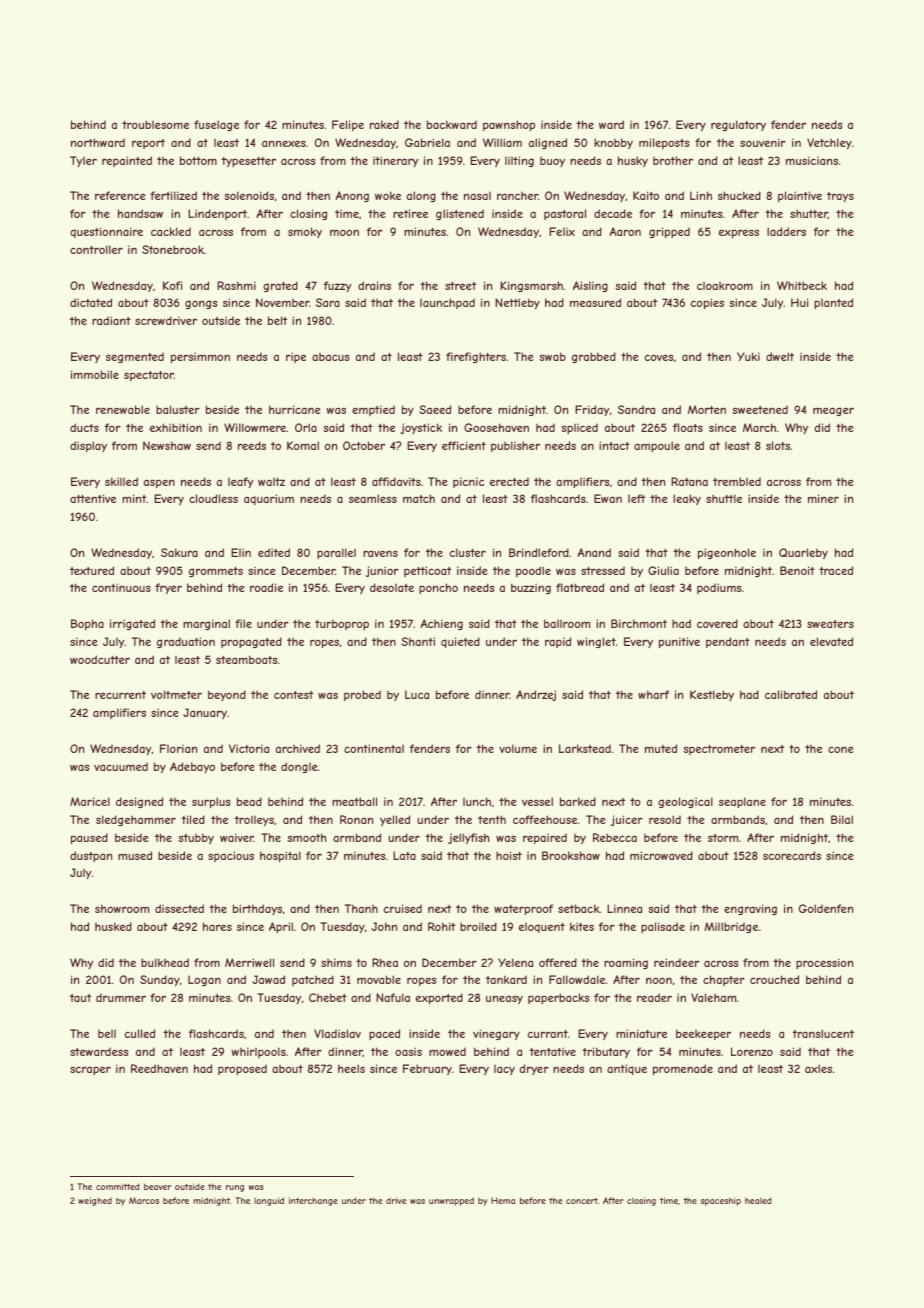 This screenshot has height=1308, width=924. Describe the element at coordinates (558, 998) in the screenshot. I see `paperbacks` at that location.
